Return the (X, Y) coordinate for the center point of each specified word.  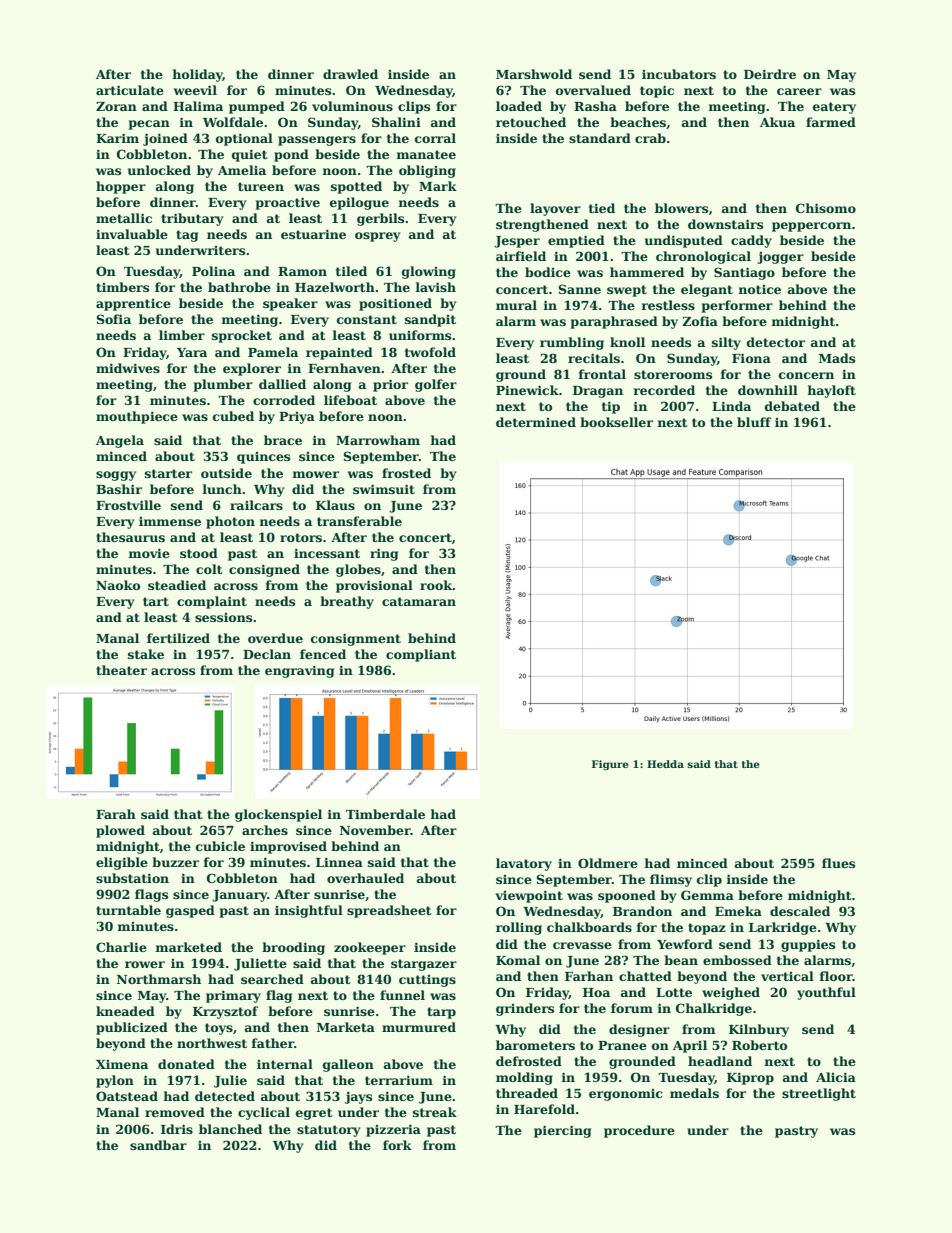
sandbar (158, 1145)
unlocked (159, 170)
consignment (356, 639)
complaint (212, 602)
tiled (351, 271)
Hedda (665, 764)
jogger (780, 258)
